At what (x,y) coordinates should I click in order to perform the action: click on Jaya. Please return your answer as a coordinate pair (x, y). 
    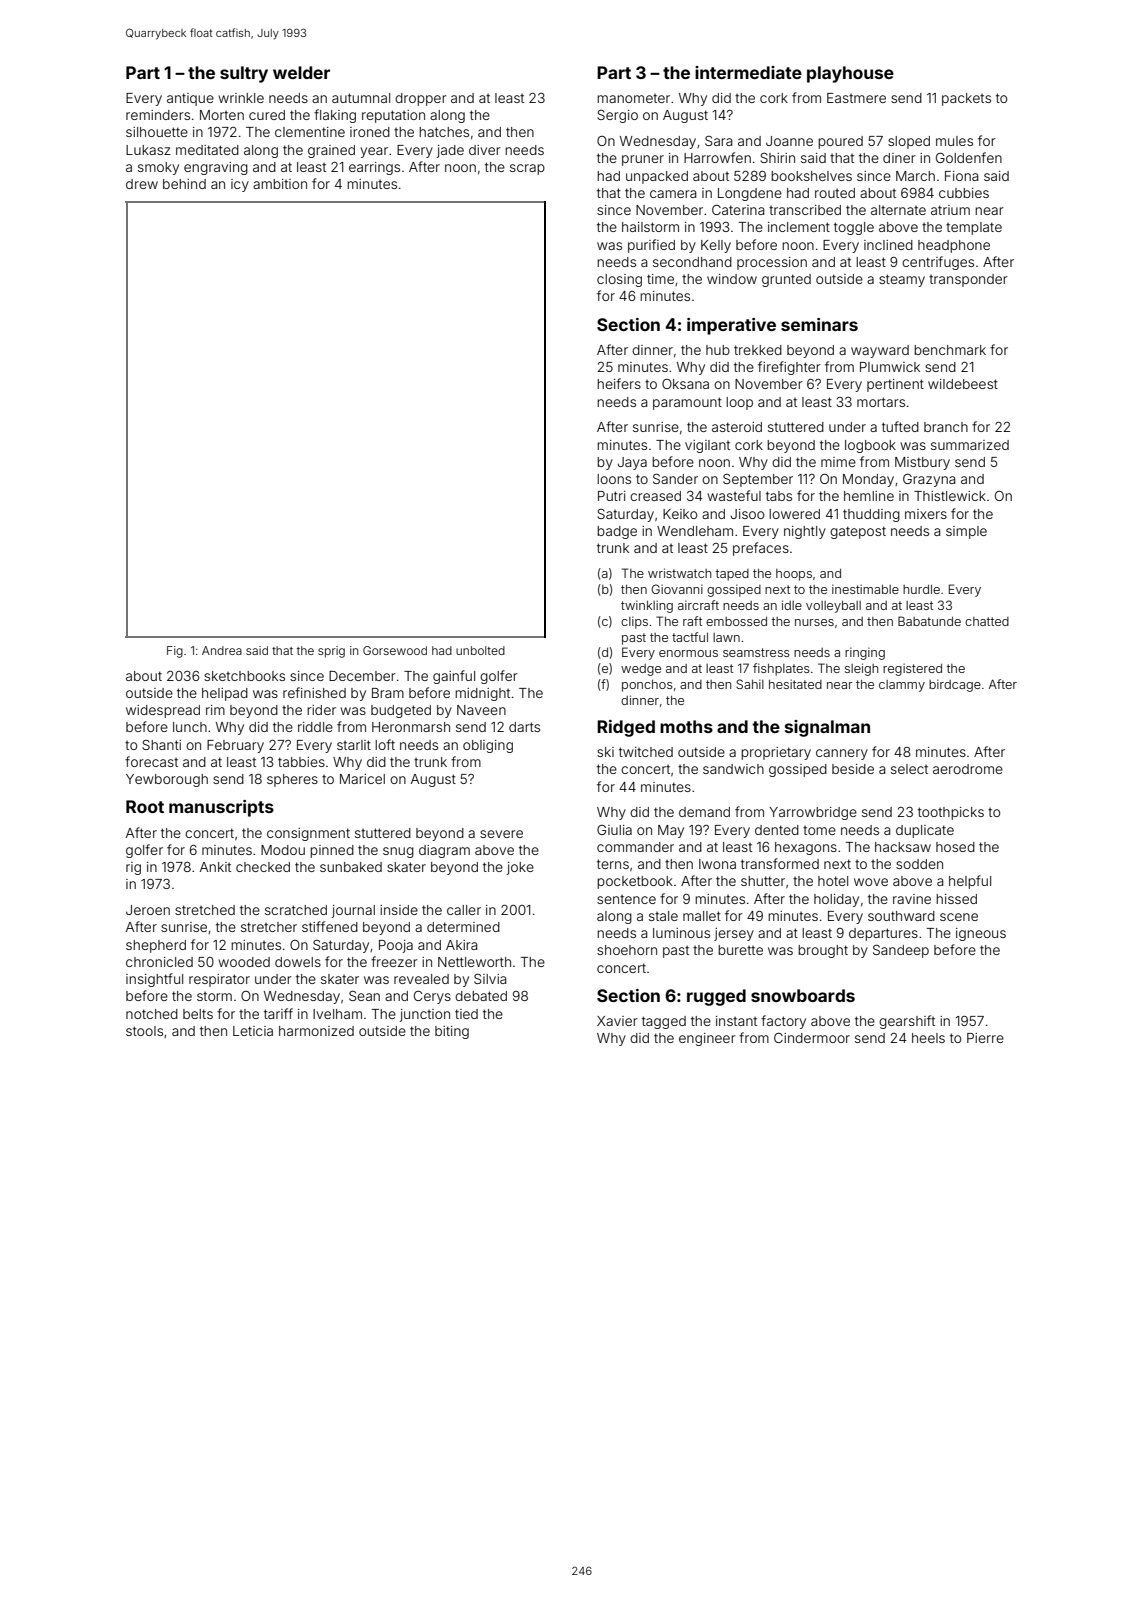
    Looking at the image, I should click on (632, 463).
